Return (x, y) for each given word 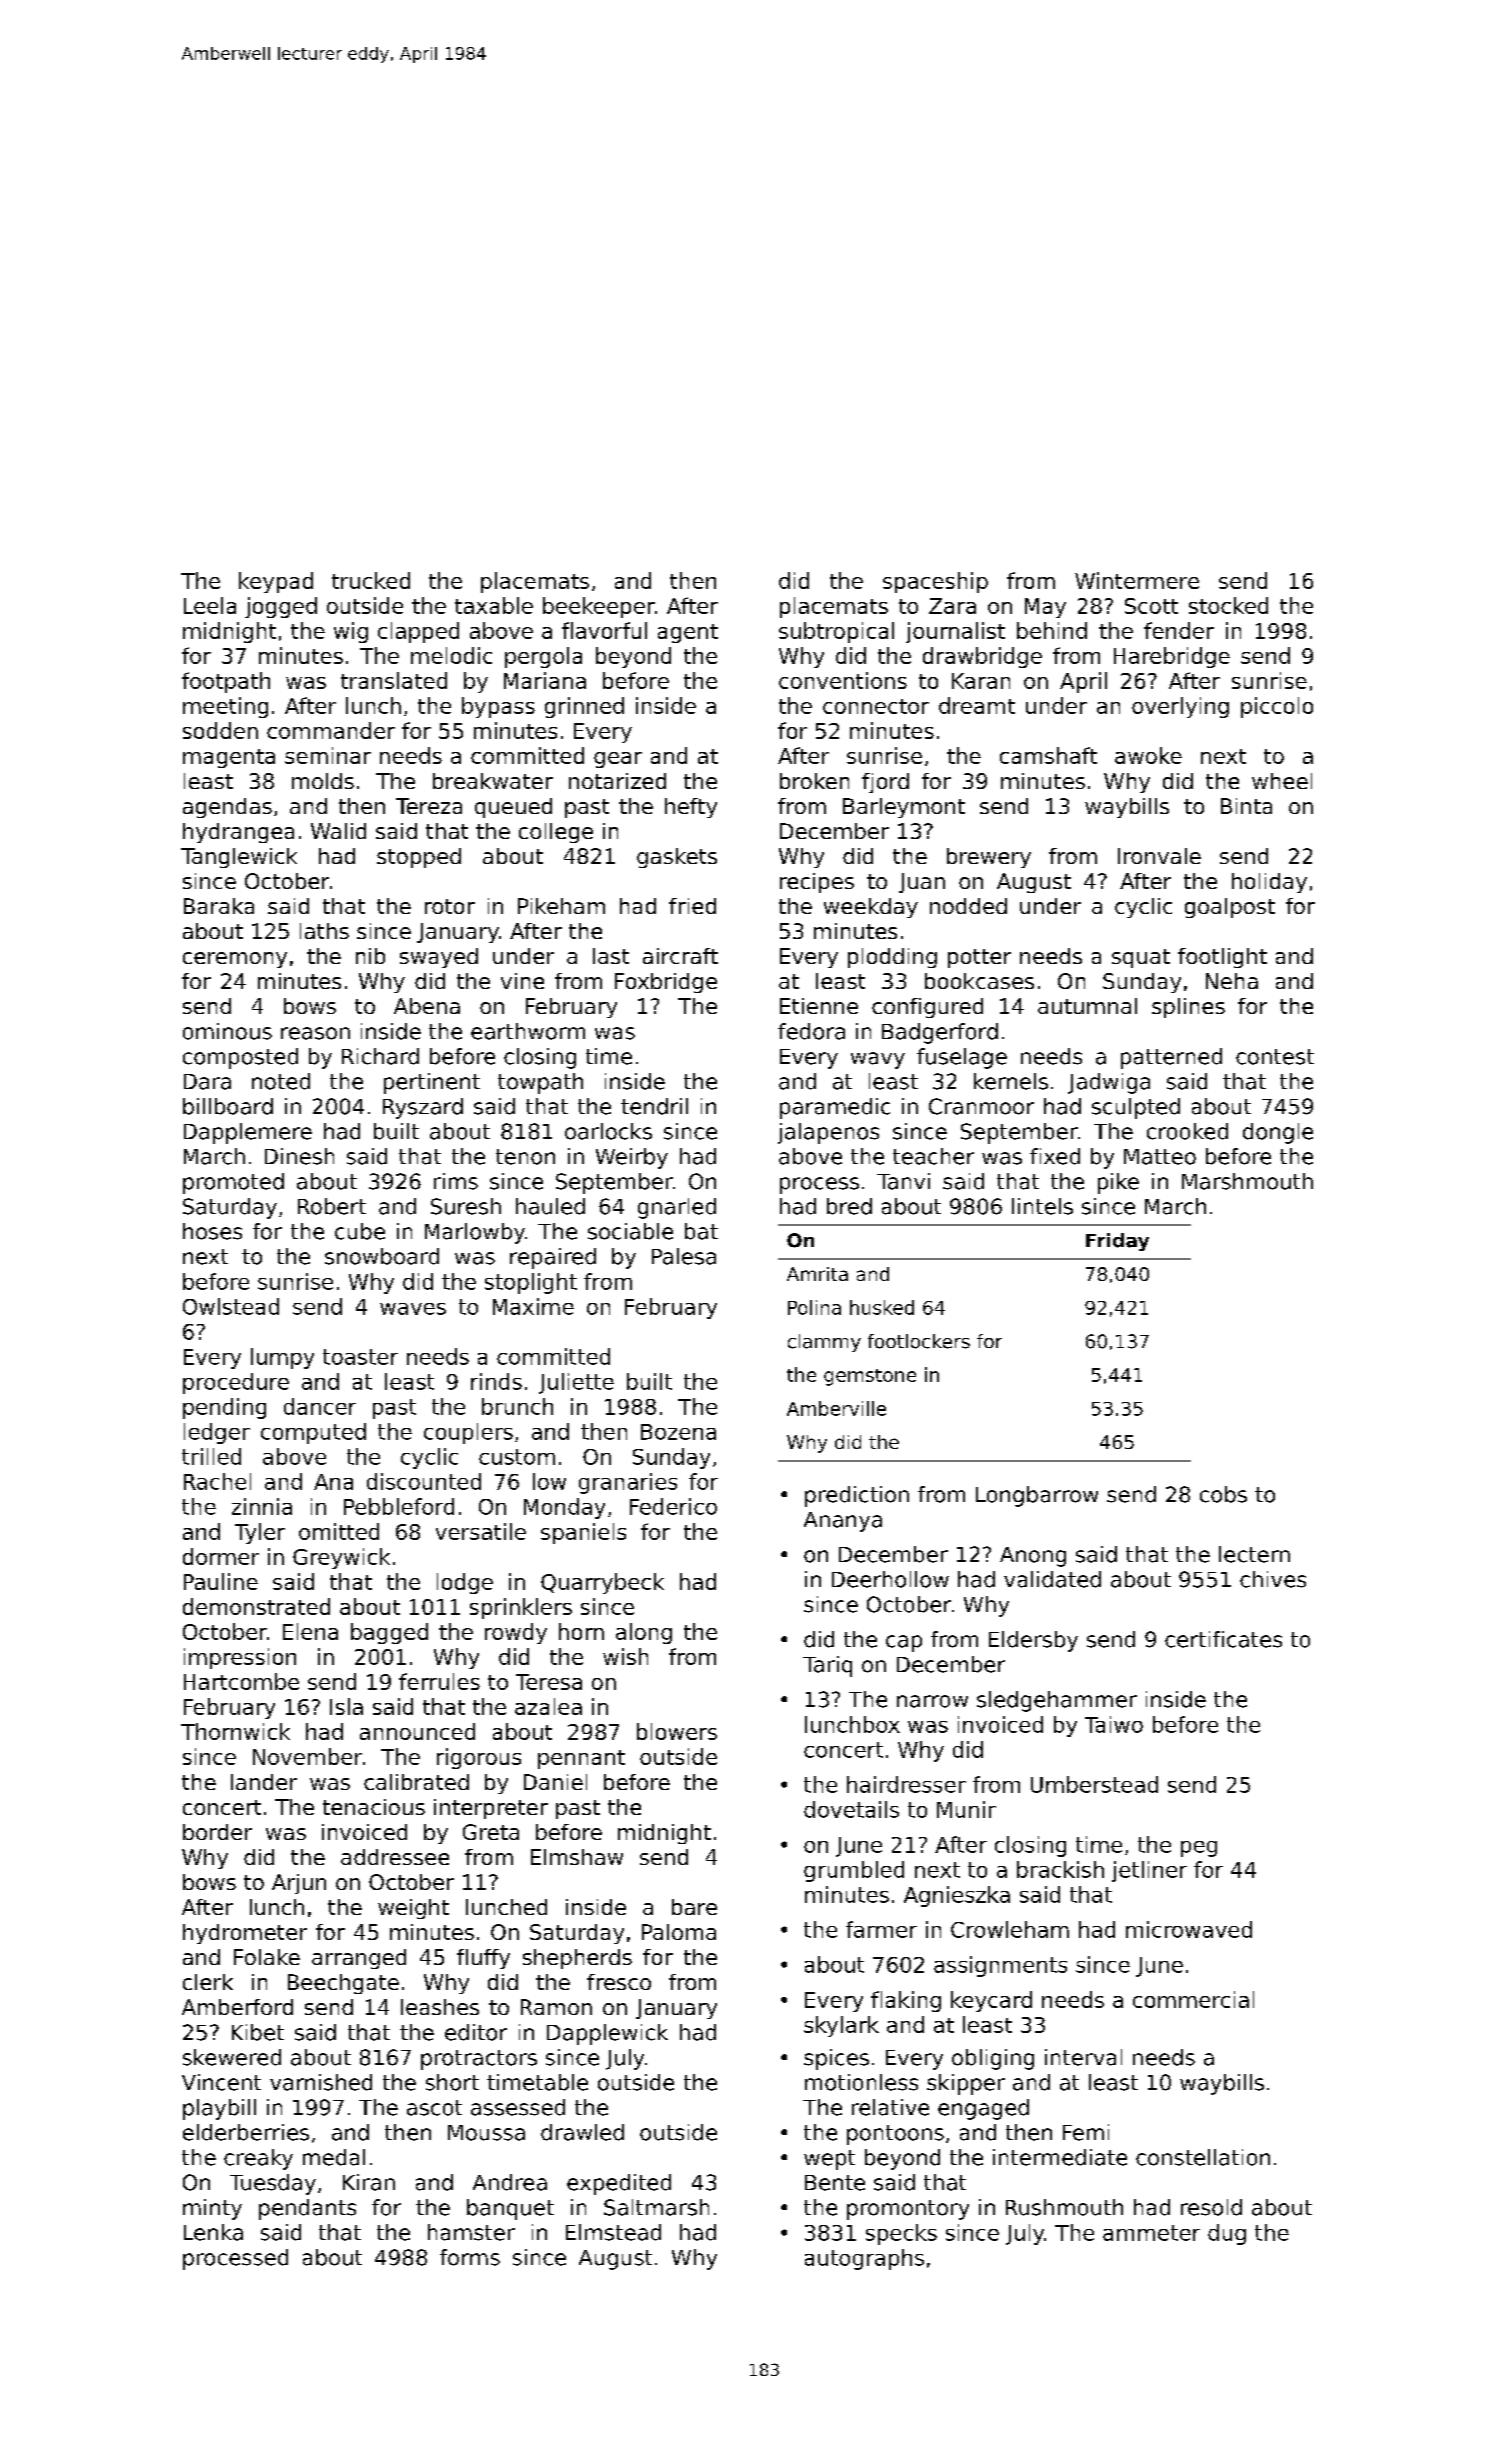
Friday (1117, 1242)
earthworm (528, 1031)
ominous (227, 1031)
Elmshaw (577, 1857)
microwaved (1189, 1929)
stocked (1228, 605)
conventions (843, 680)
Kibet (258, 2032)
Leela (210, 605)
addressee (395, 1857)
